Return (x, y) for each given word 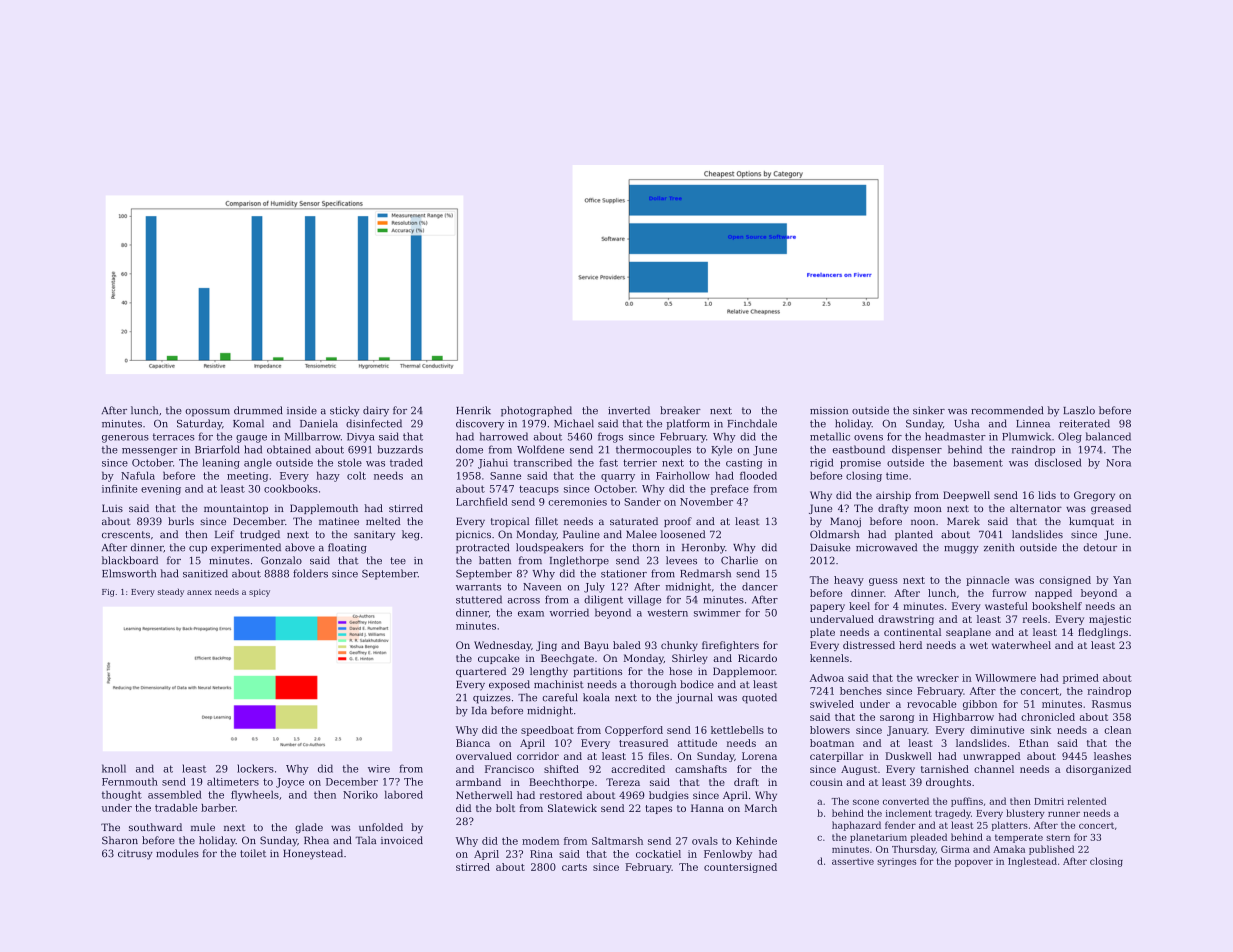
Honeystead (313, 854)
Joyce (290, 783)
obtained (289, 449)
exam (531, 614)
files (658, 756)
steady (171, 593)
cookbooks (291, 489)
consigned (1065, 581)
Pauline (581, 534)
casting (744, 464)
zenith (999, 547)
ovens (868, 438)
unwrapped (992, 757)
